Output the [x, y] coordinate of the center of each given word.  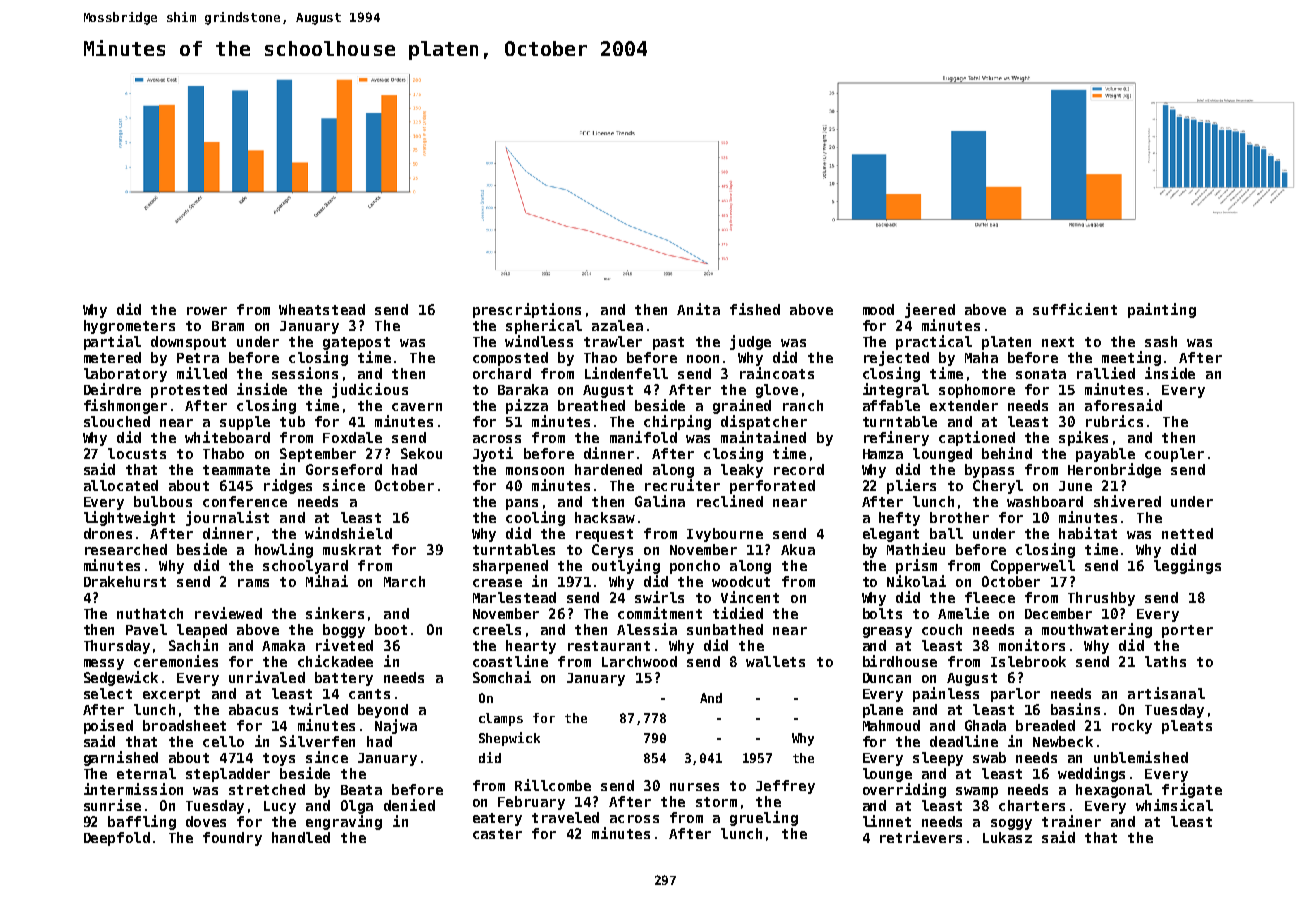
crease [497, 583]
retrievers [921, 837]
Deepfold [117, 839]
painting [1162, 310]
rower [207, 311]
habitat [1088, 533]
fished [755, 309]
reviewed [228, 613]
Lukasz [1007, 837]
